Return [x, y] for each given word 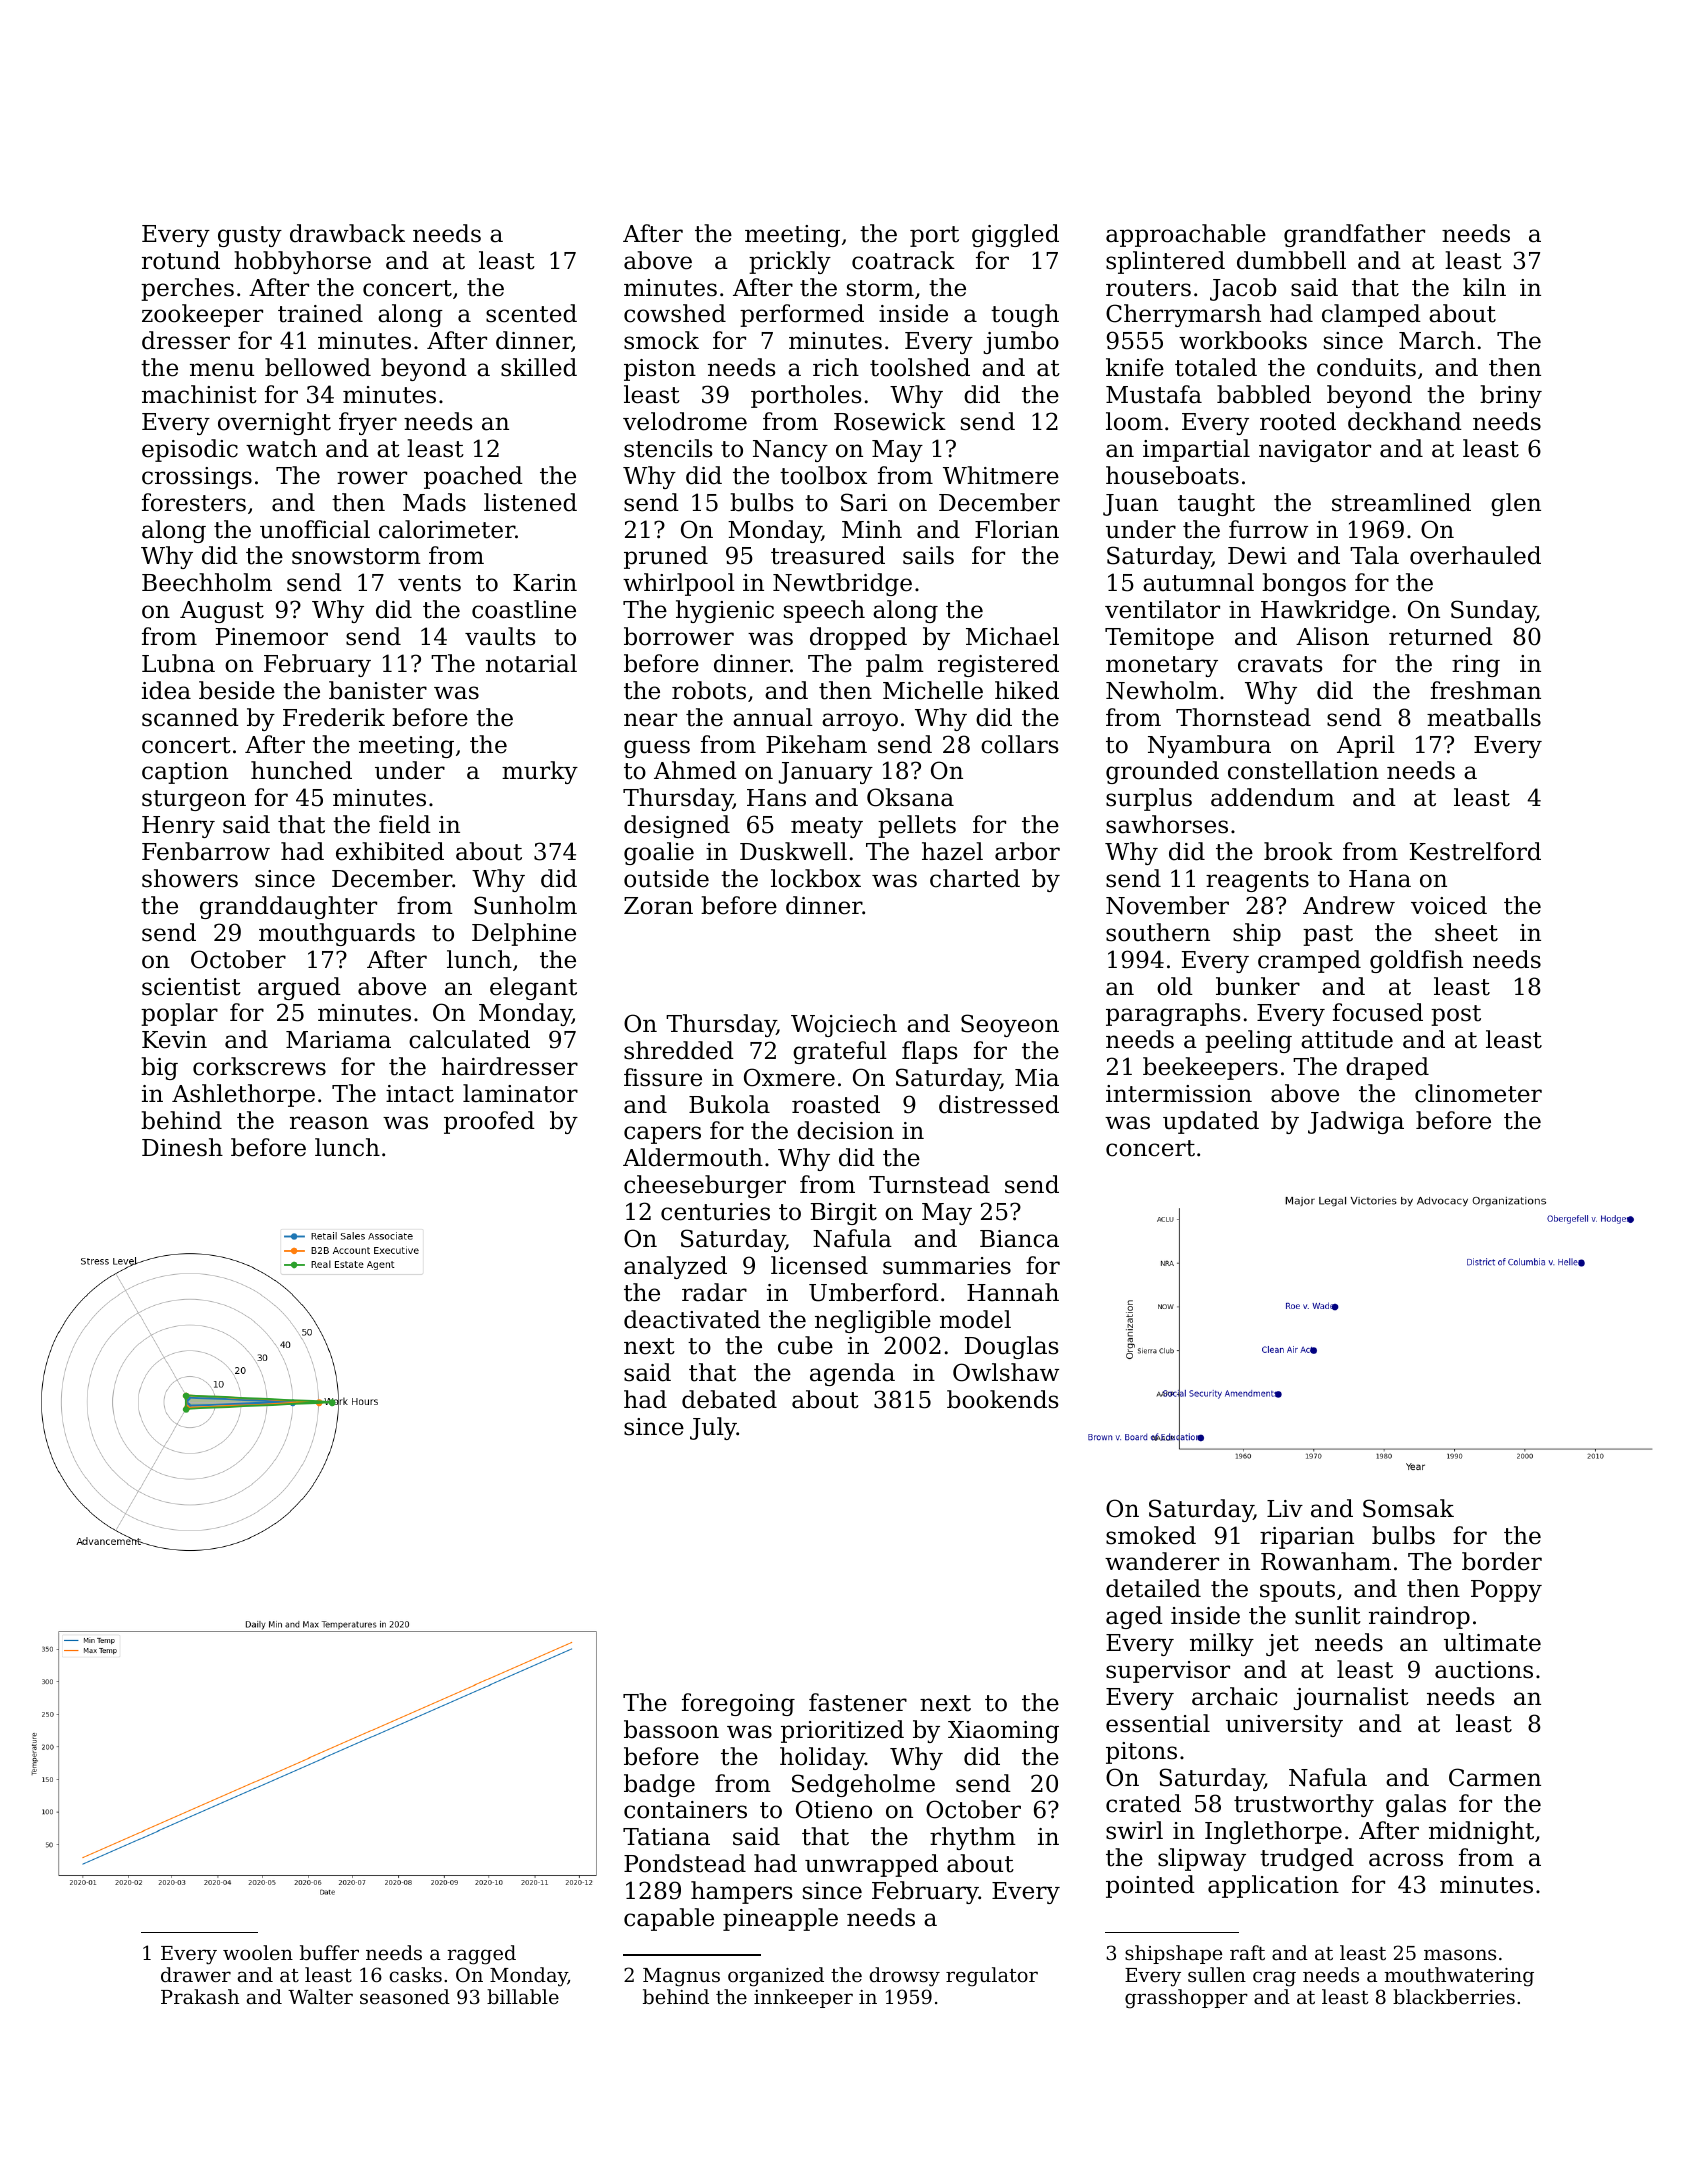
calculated [469, 1039]
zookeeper [202, 315]
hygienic [725, 611]
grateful [840, 1052]
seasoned [405, 1996]
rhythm [973, 1838]
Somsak [1408, 1508]
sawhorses [1167, 824]
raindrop [1419, 1617]
